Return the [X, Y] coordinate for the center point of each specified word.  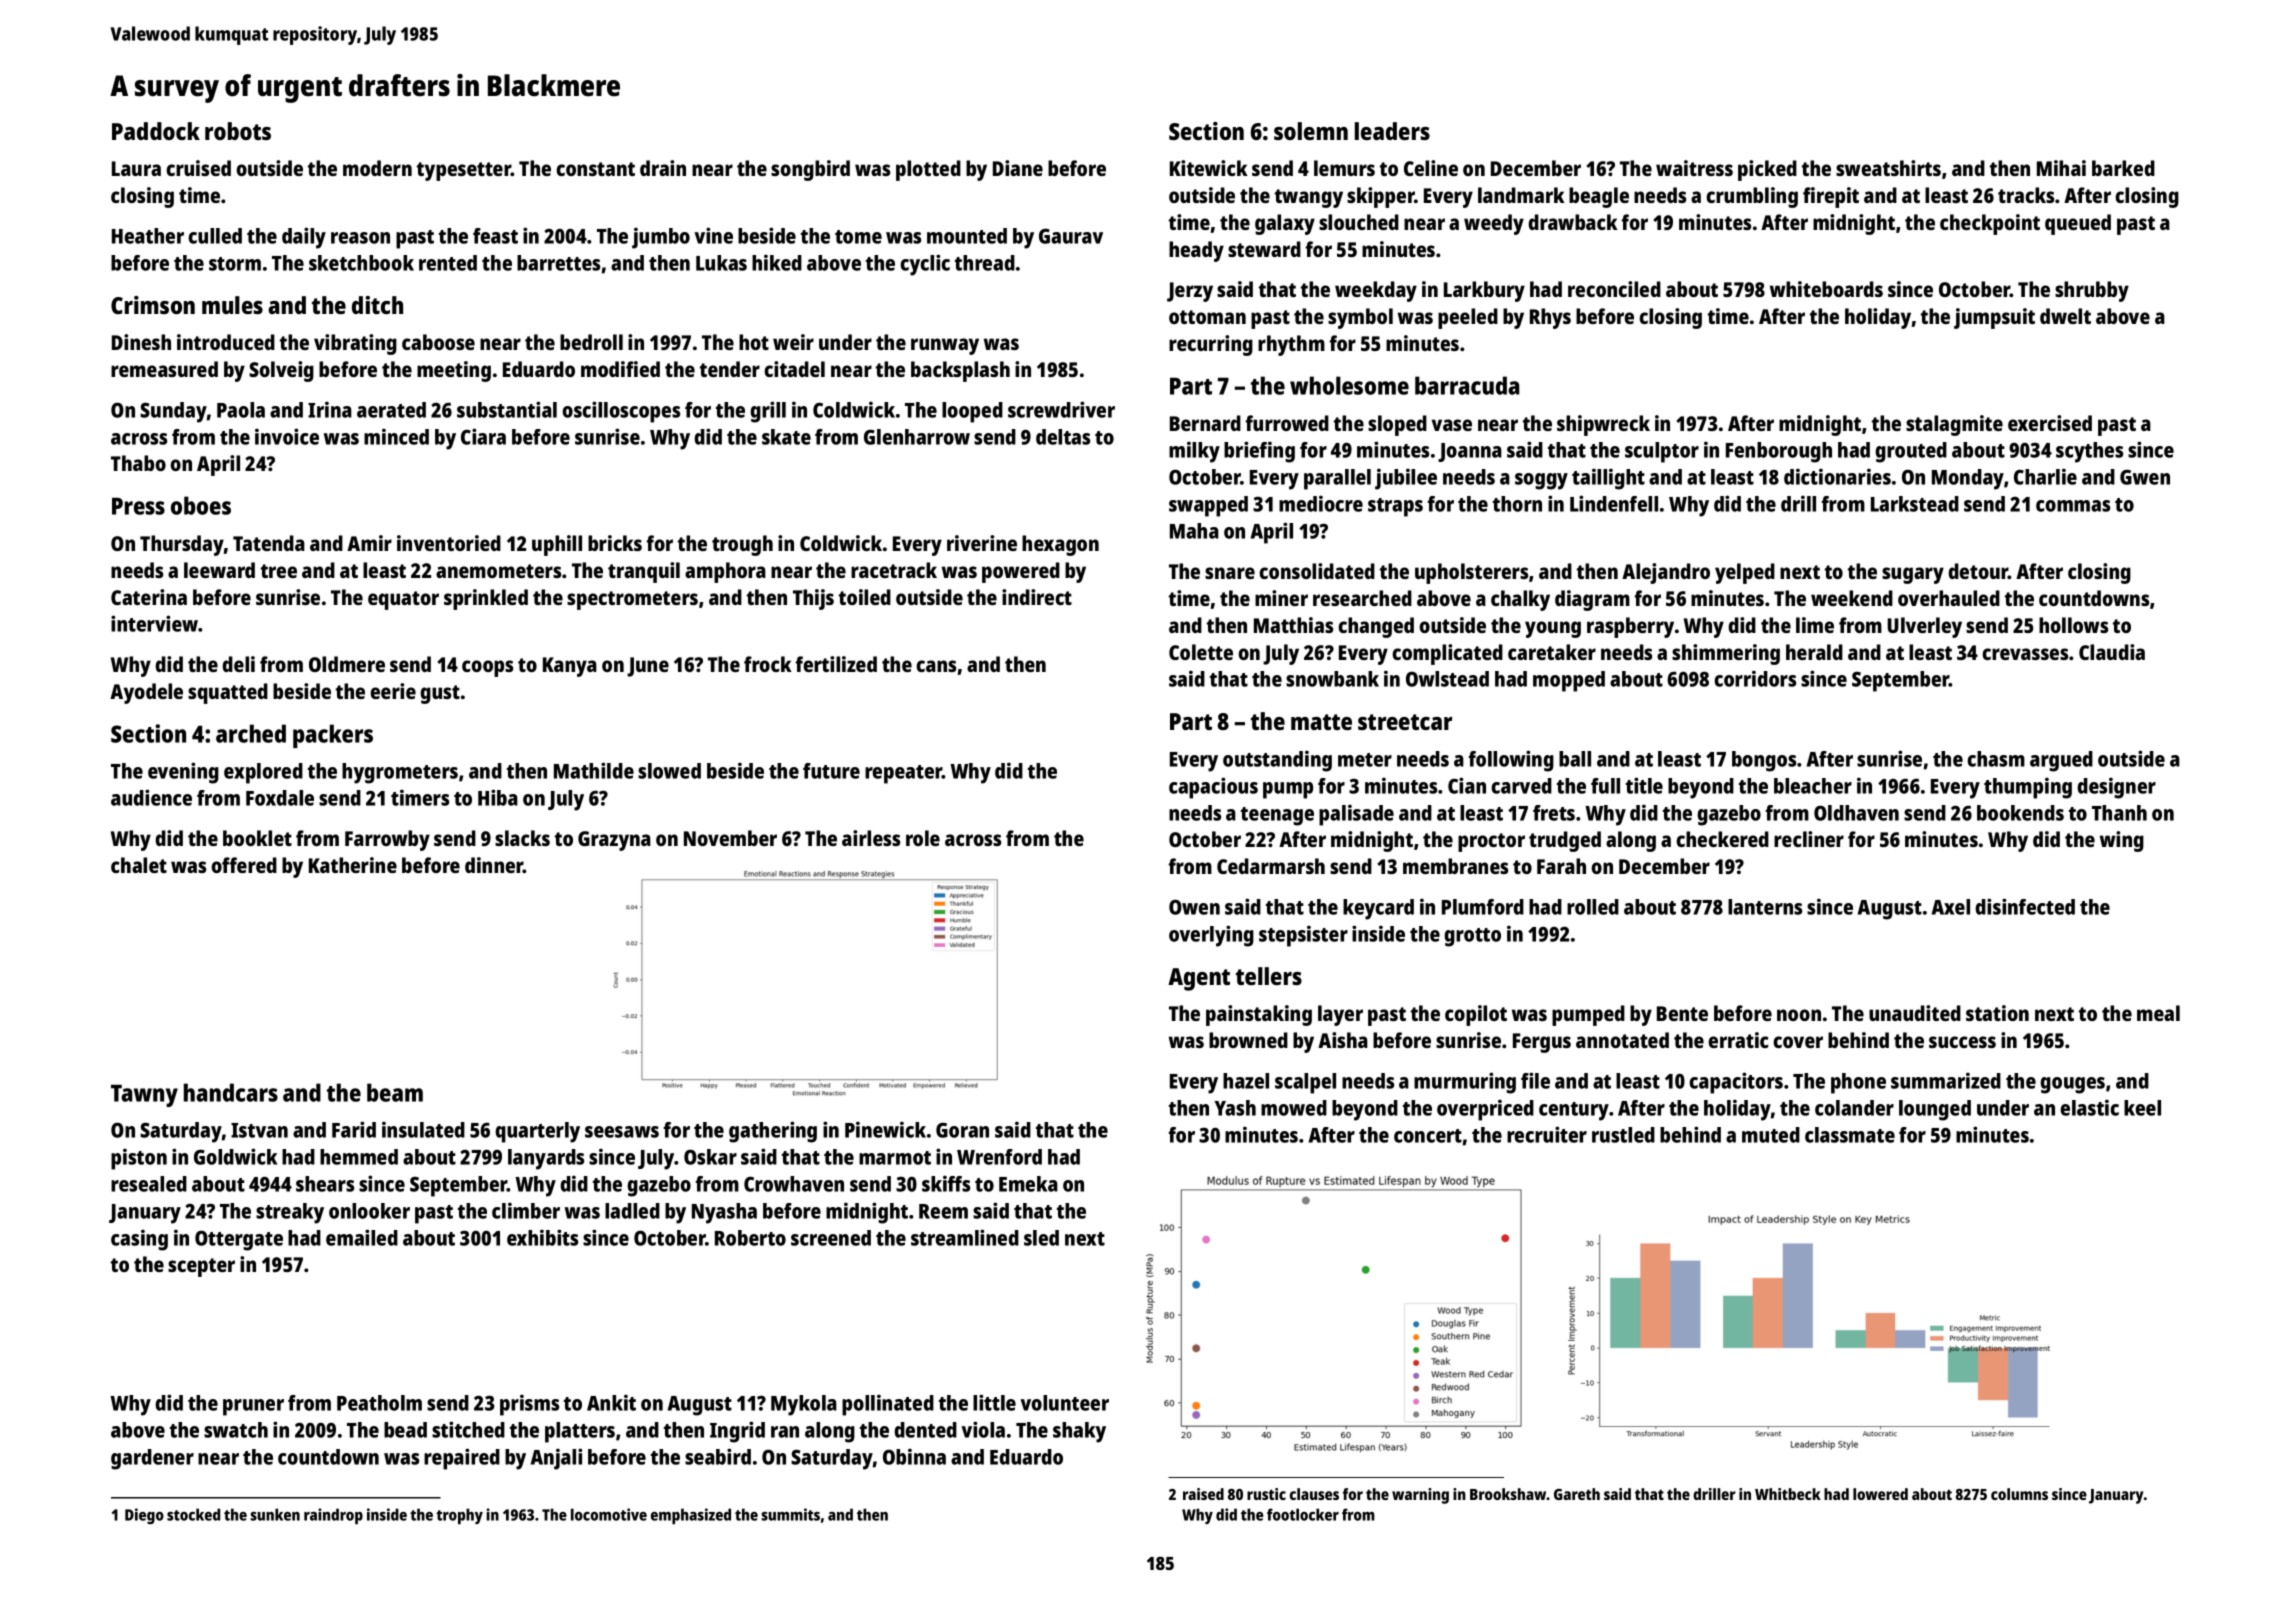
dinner [494, 865]
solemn [1311, 131]
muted [1771, 1135]
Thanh [2119, 813]
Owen [1194, 907]
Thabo [138, 463]
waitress [1694, 168]
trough [742, 545]
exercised [2050, 423]
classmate [1850, 1135]
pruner [253, 1407]
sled [1041, 1238]
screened [831, 1238]
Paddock [156, 131]
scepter [201, 1267]
